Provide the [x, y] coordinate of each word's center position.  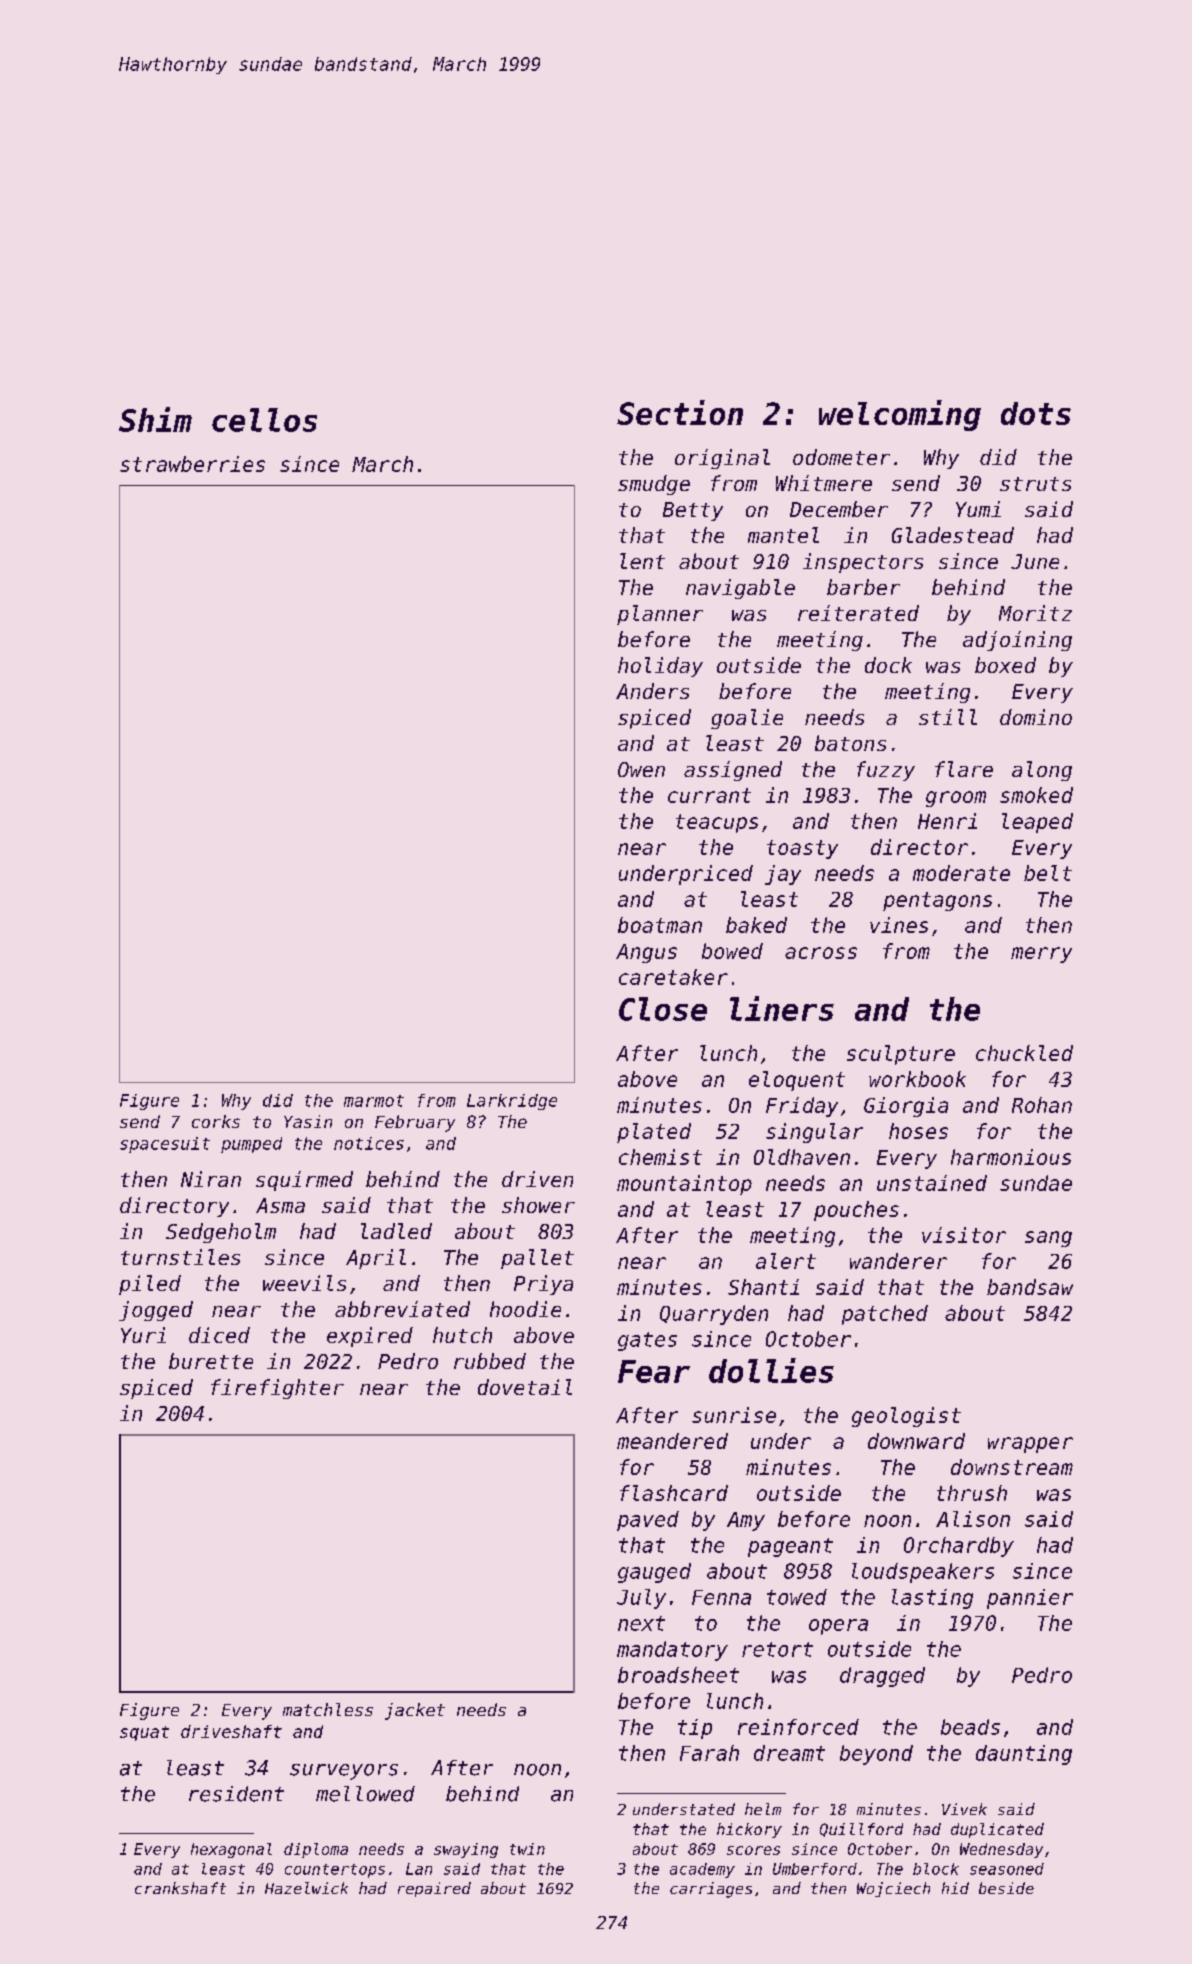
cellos [264, 420]
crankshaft [180, 1888]
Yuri [143, 1335]
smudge [654, 485]
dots [1036, 413]
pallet [537, 1259]
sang [1048, 1239]
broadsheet [678, 1675]
